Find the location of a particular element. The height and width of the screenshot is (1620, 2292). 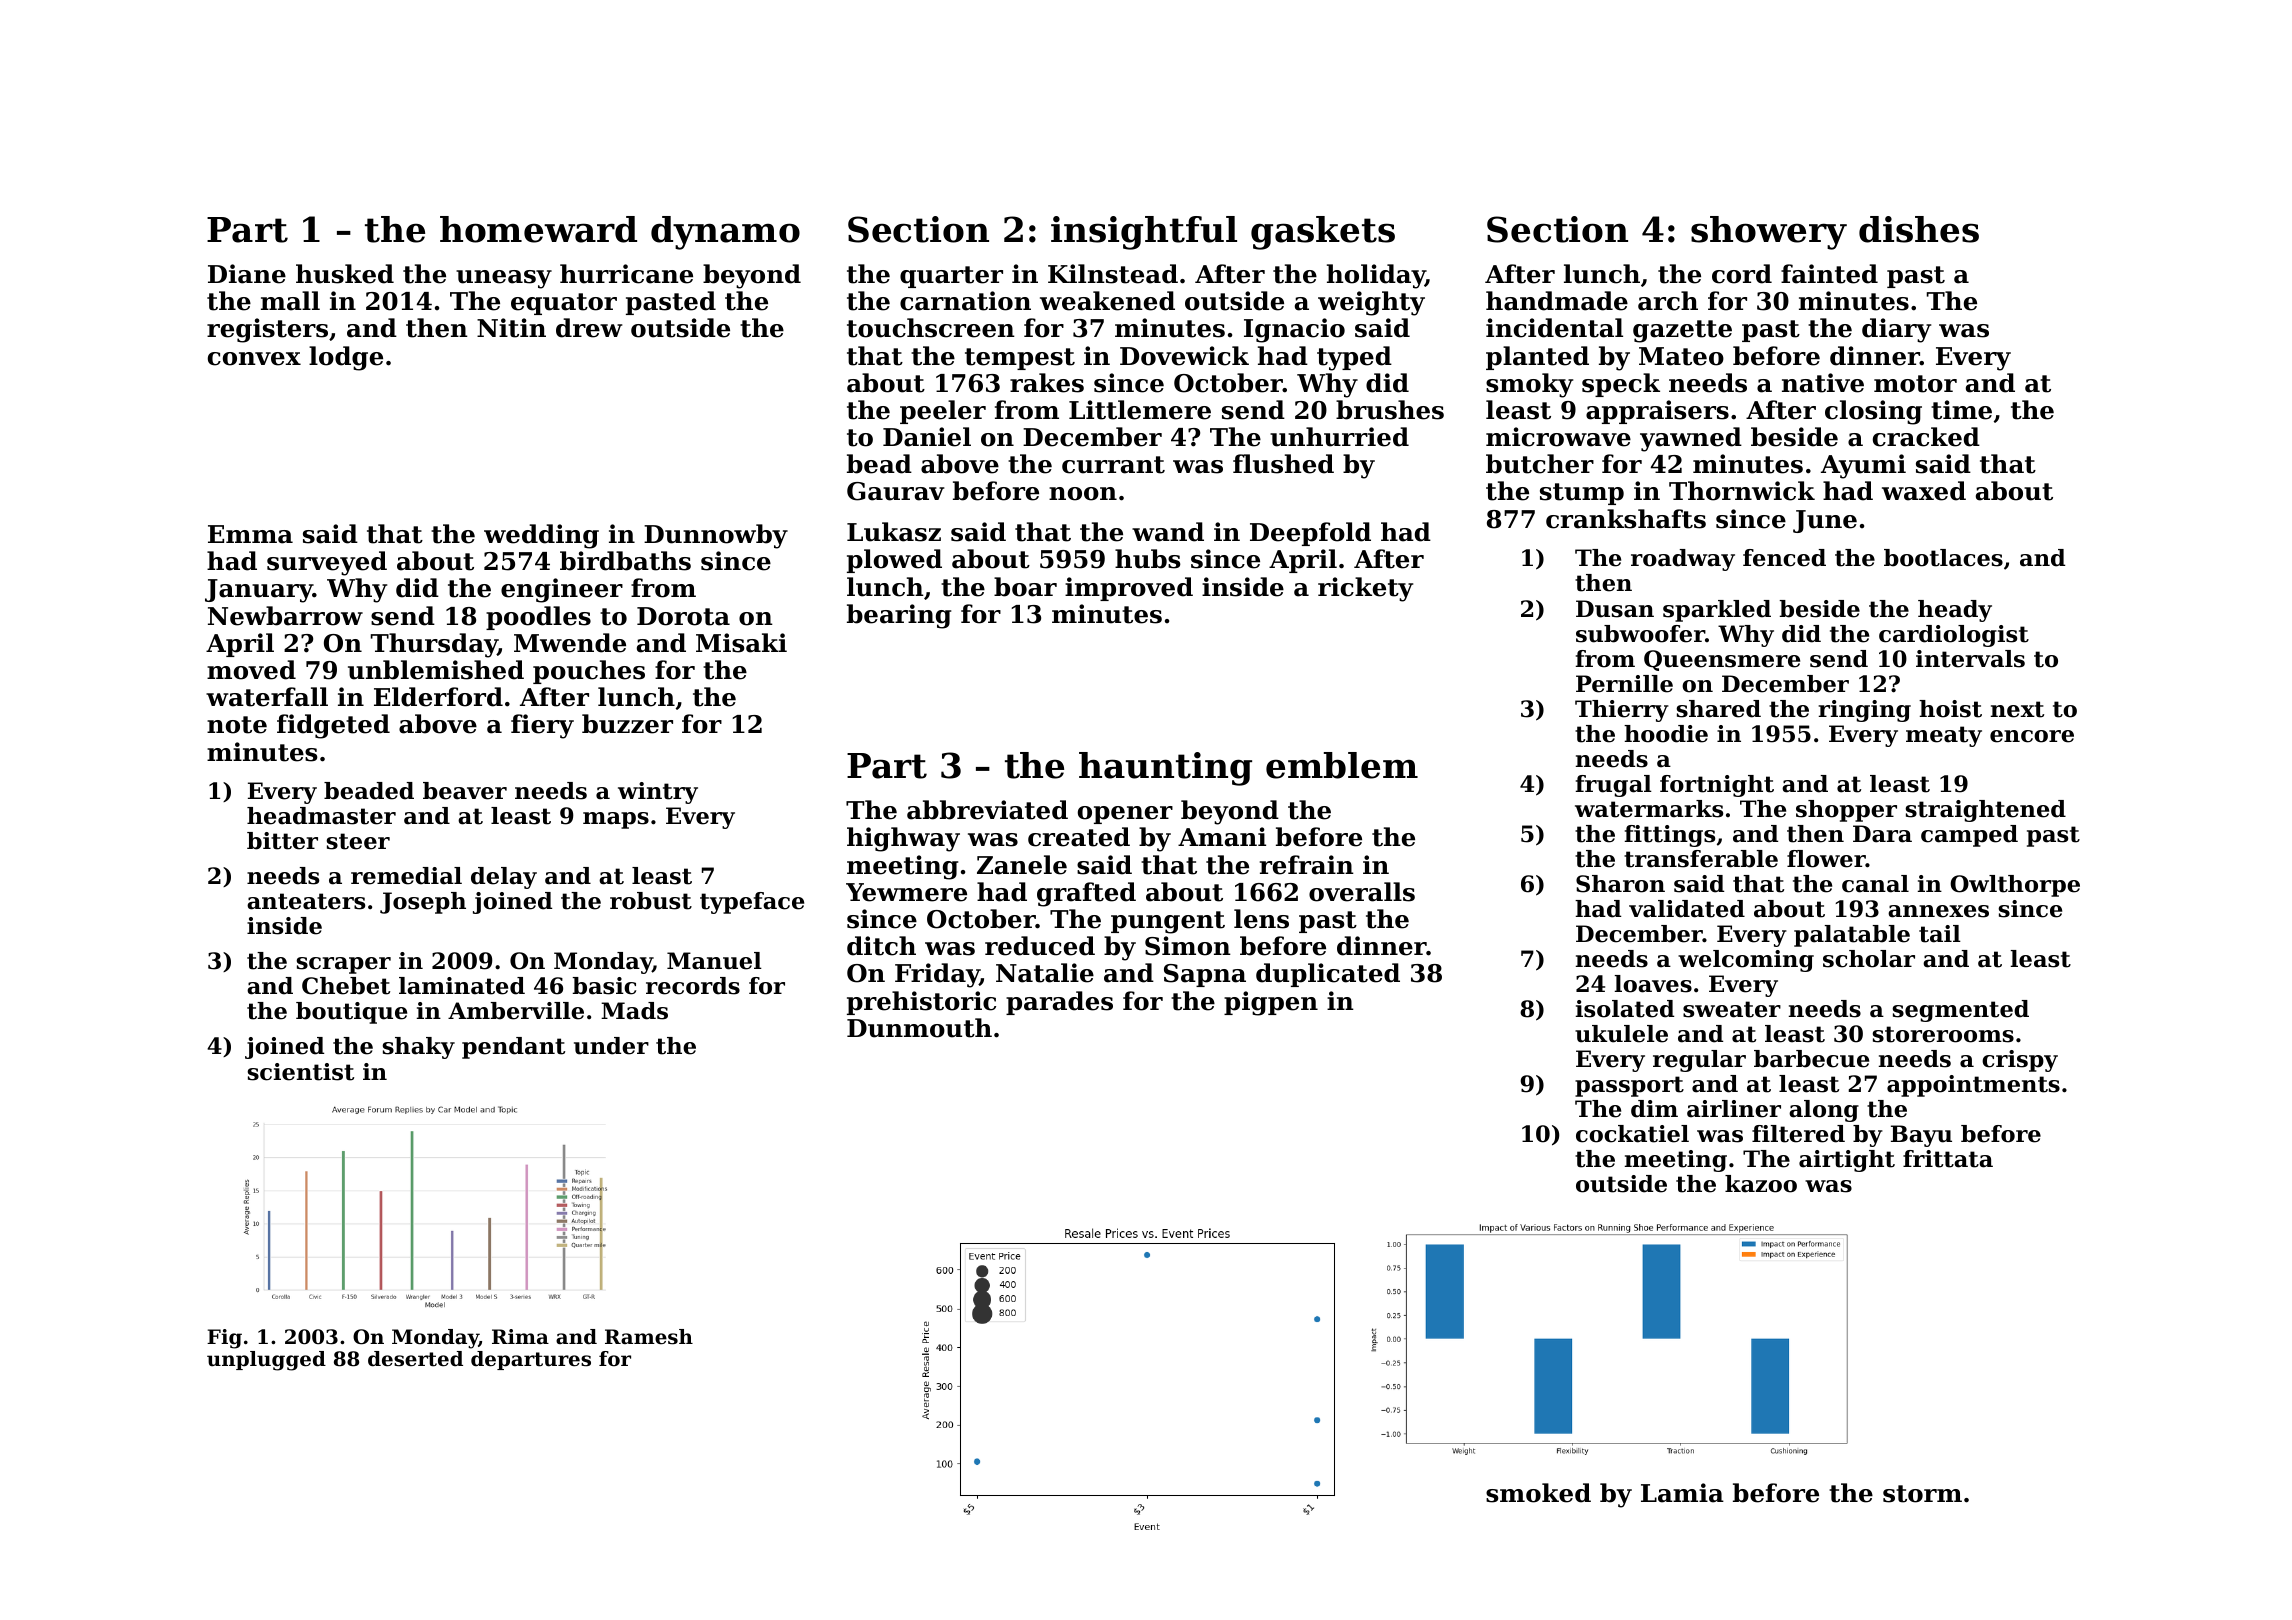

ringing is located at coordinates (1865, 711).
